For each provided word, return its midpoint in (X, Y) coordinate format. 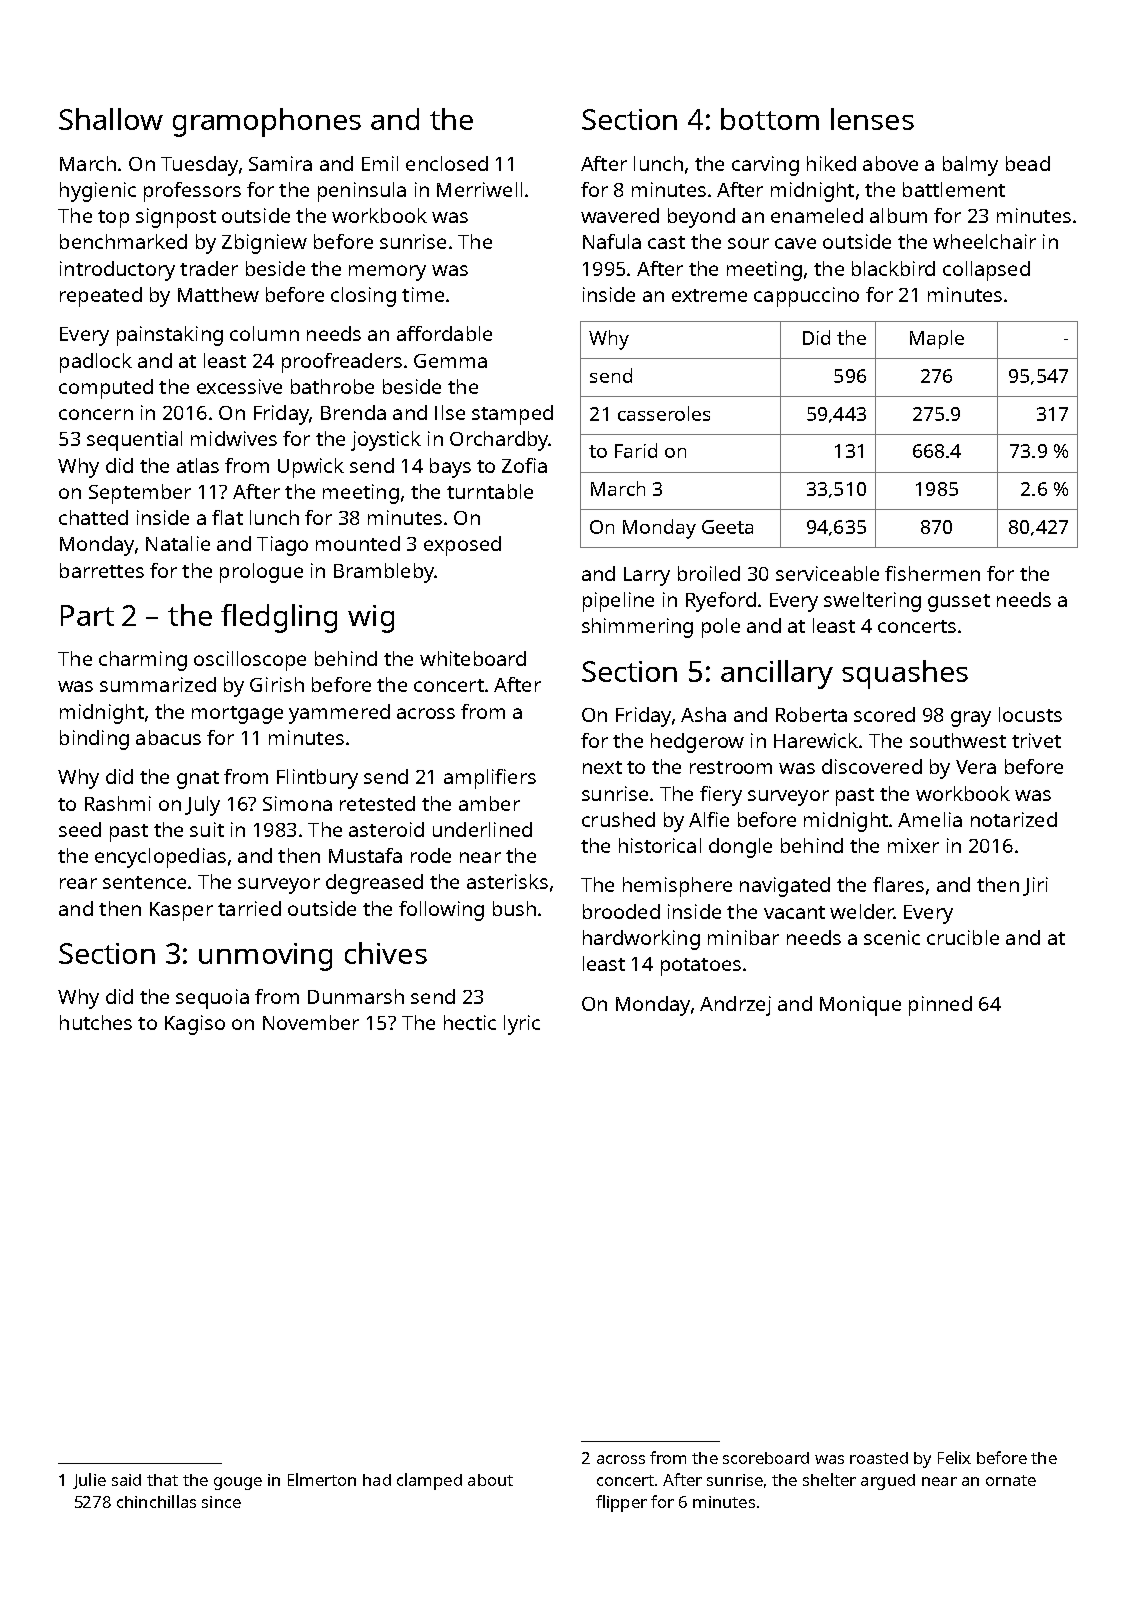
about (490, 1480)
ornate (1011, 1480)
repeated (101, 297)
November (311, 1022)
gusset (959, 603)
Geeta (727, 527)
